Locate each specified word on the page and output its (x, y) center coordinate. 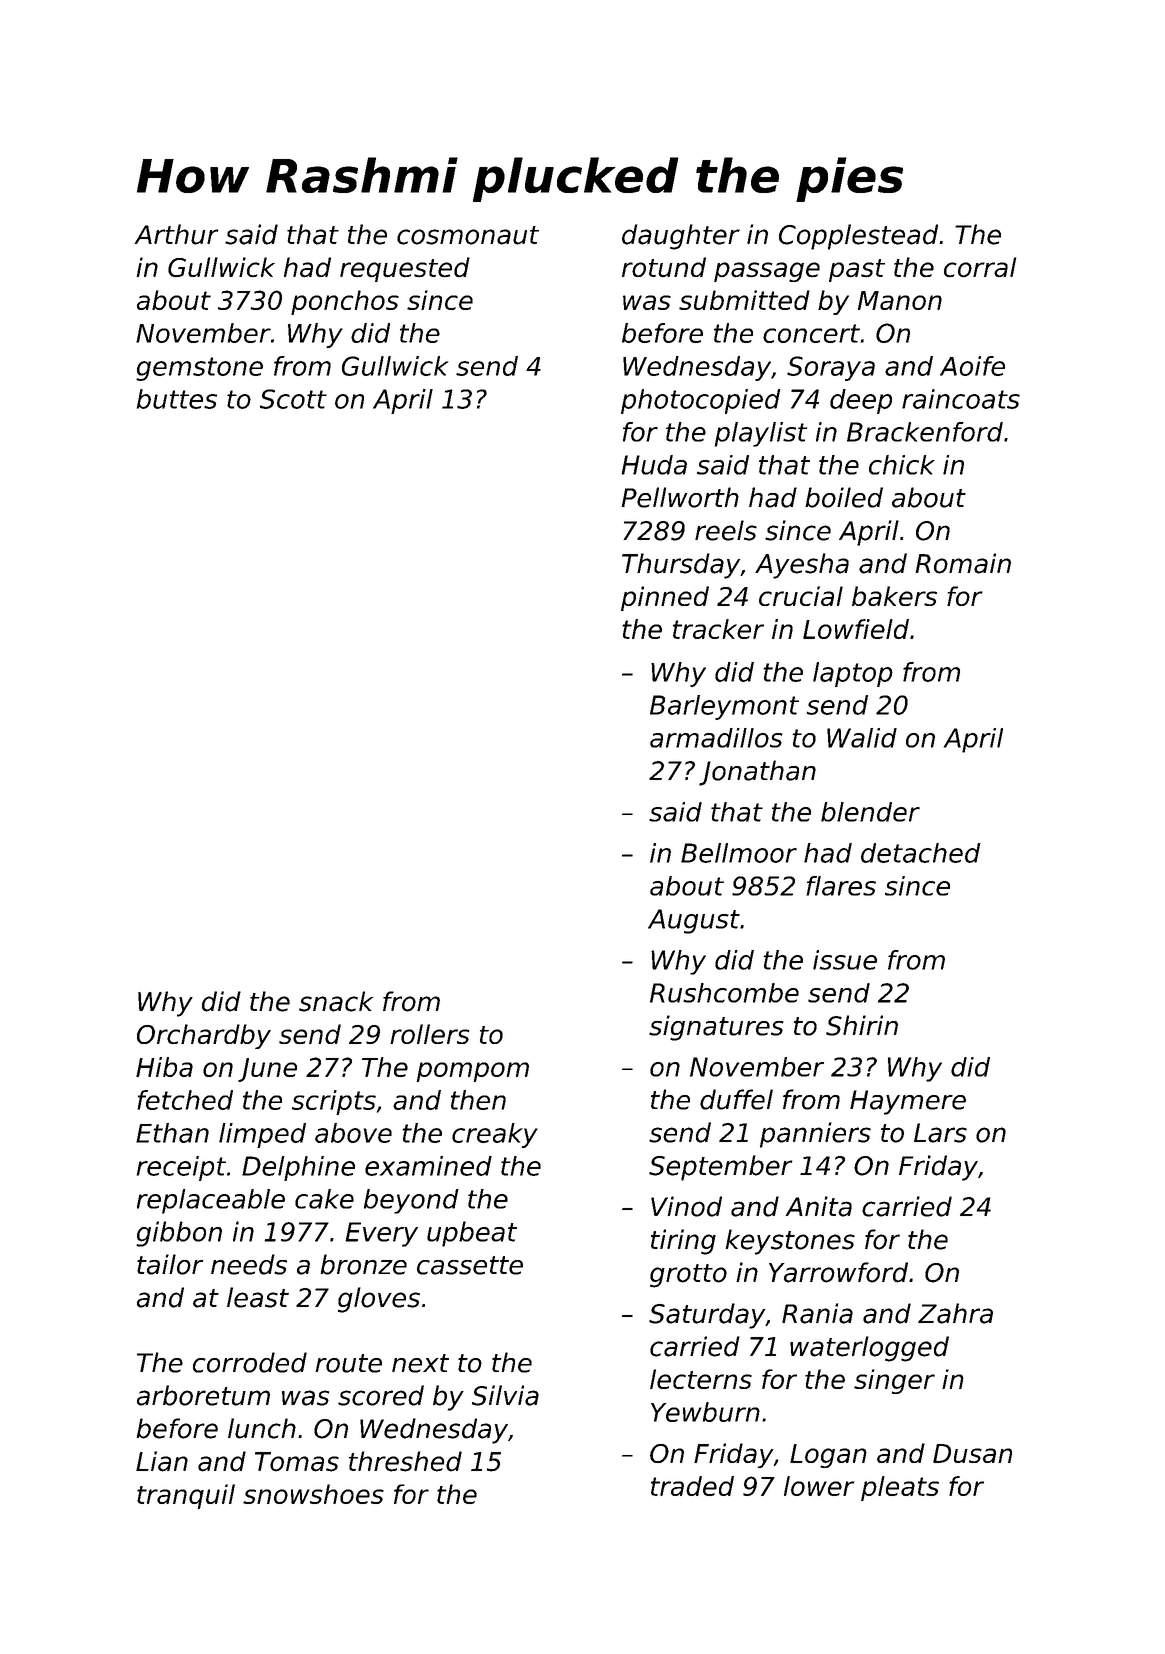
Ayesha (802, 566)
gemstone (199, 369)
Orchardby (204, 1036)
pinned (665, 598)
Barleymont (724, 707)
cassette (470, 1265)
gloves (379, 1300)
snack (336, 1001)
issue (845, 960)
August (694, 921)
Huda (654, 465)
